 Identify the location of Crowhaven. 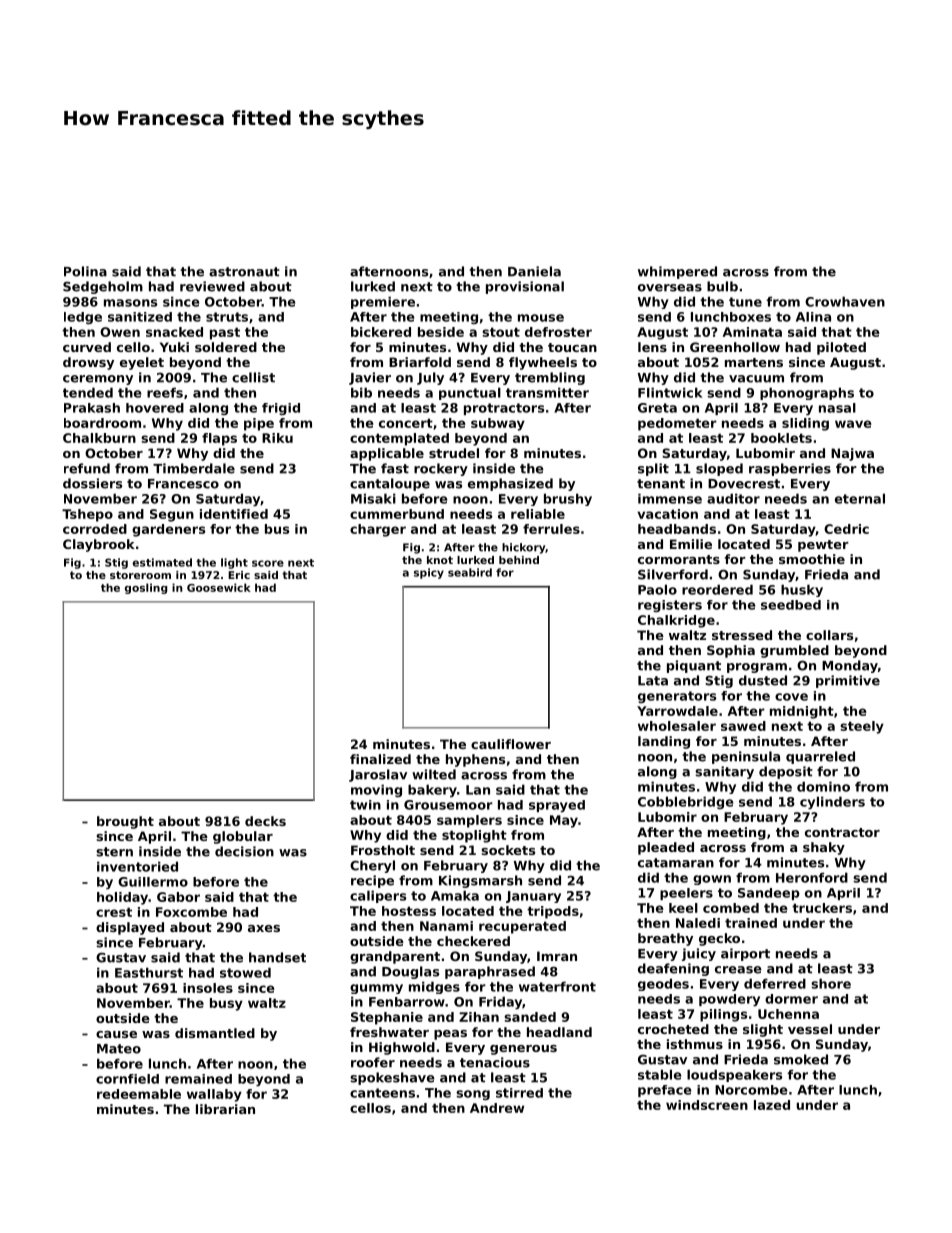
(845, 301).
